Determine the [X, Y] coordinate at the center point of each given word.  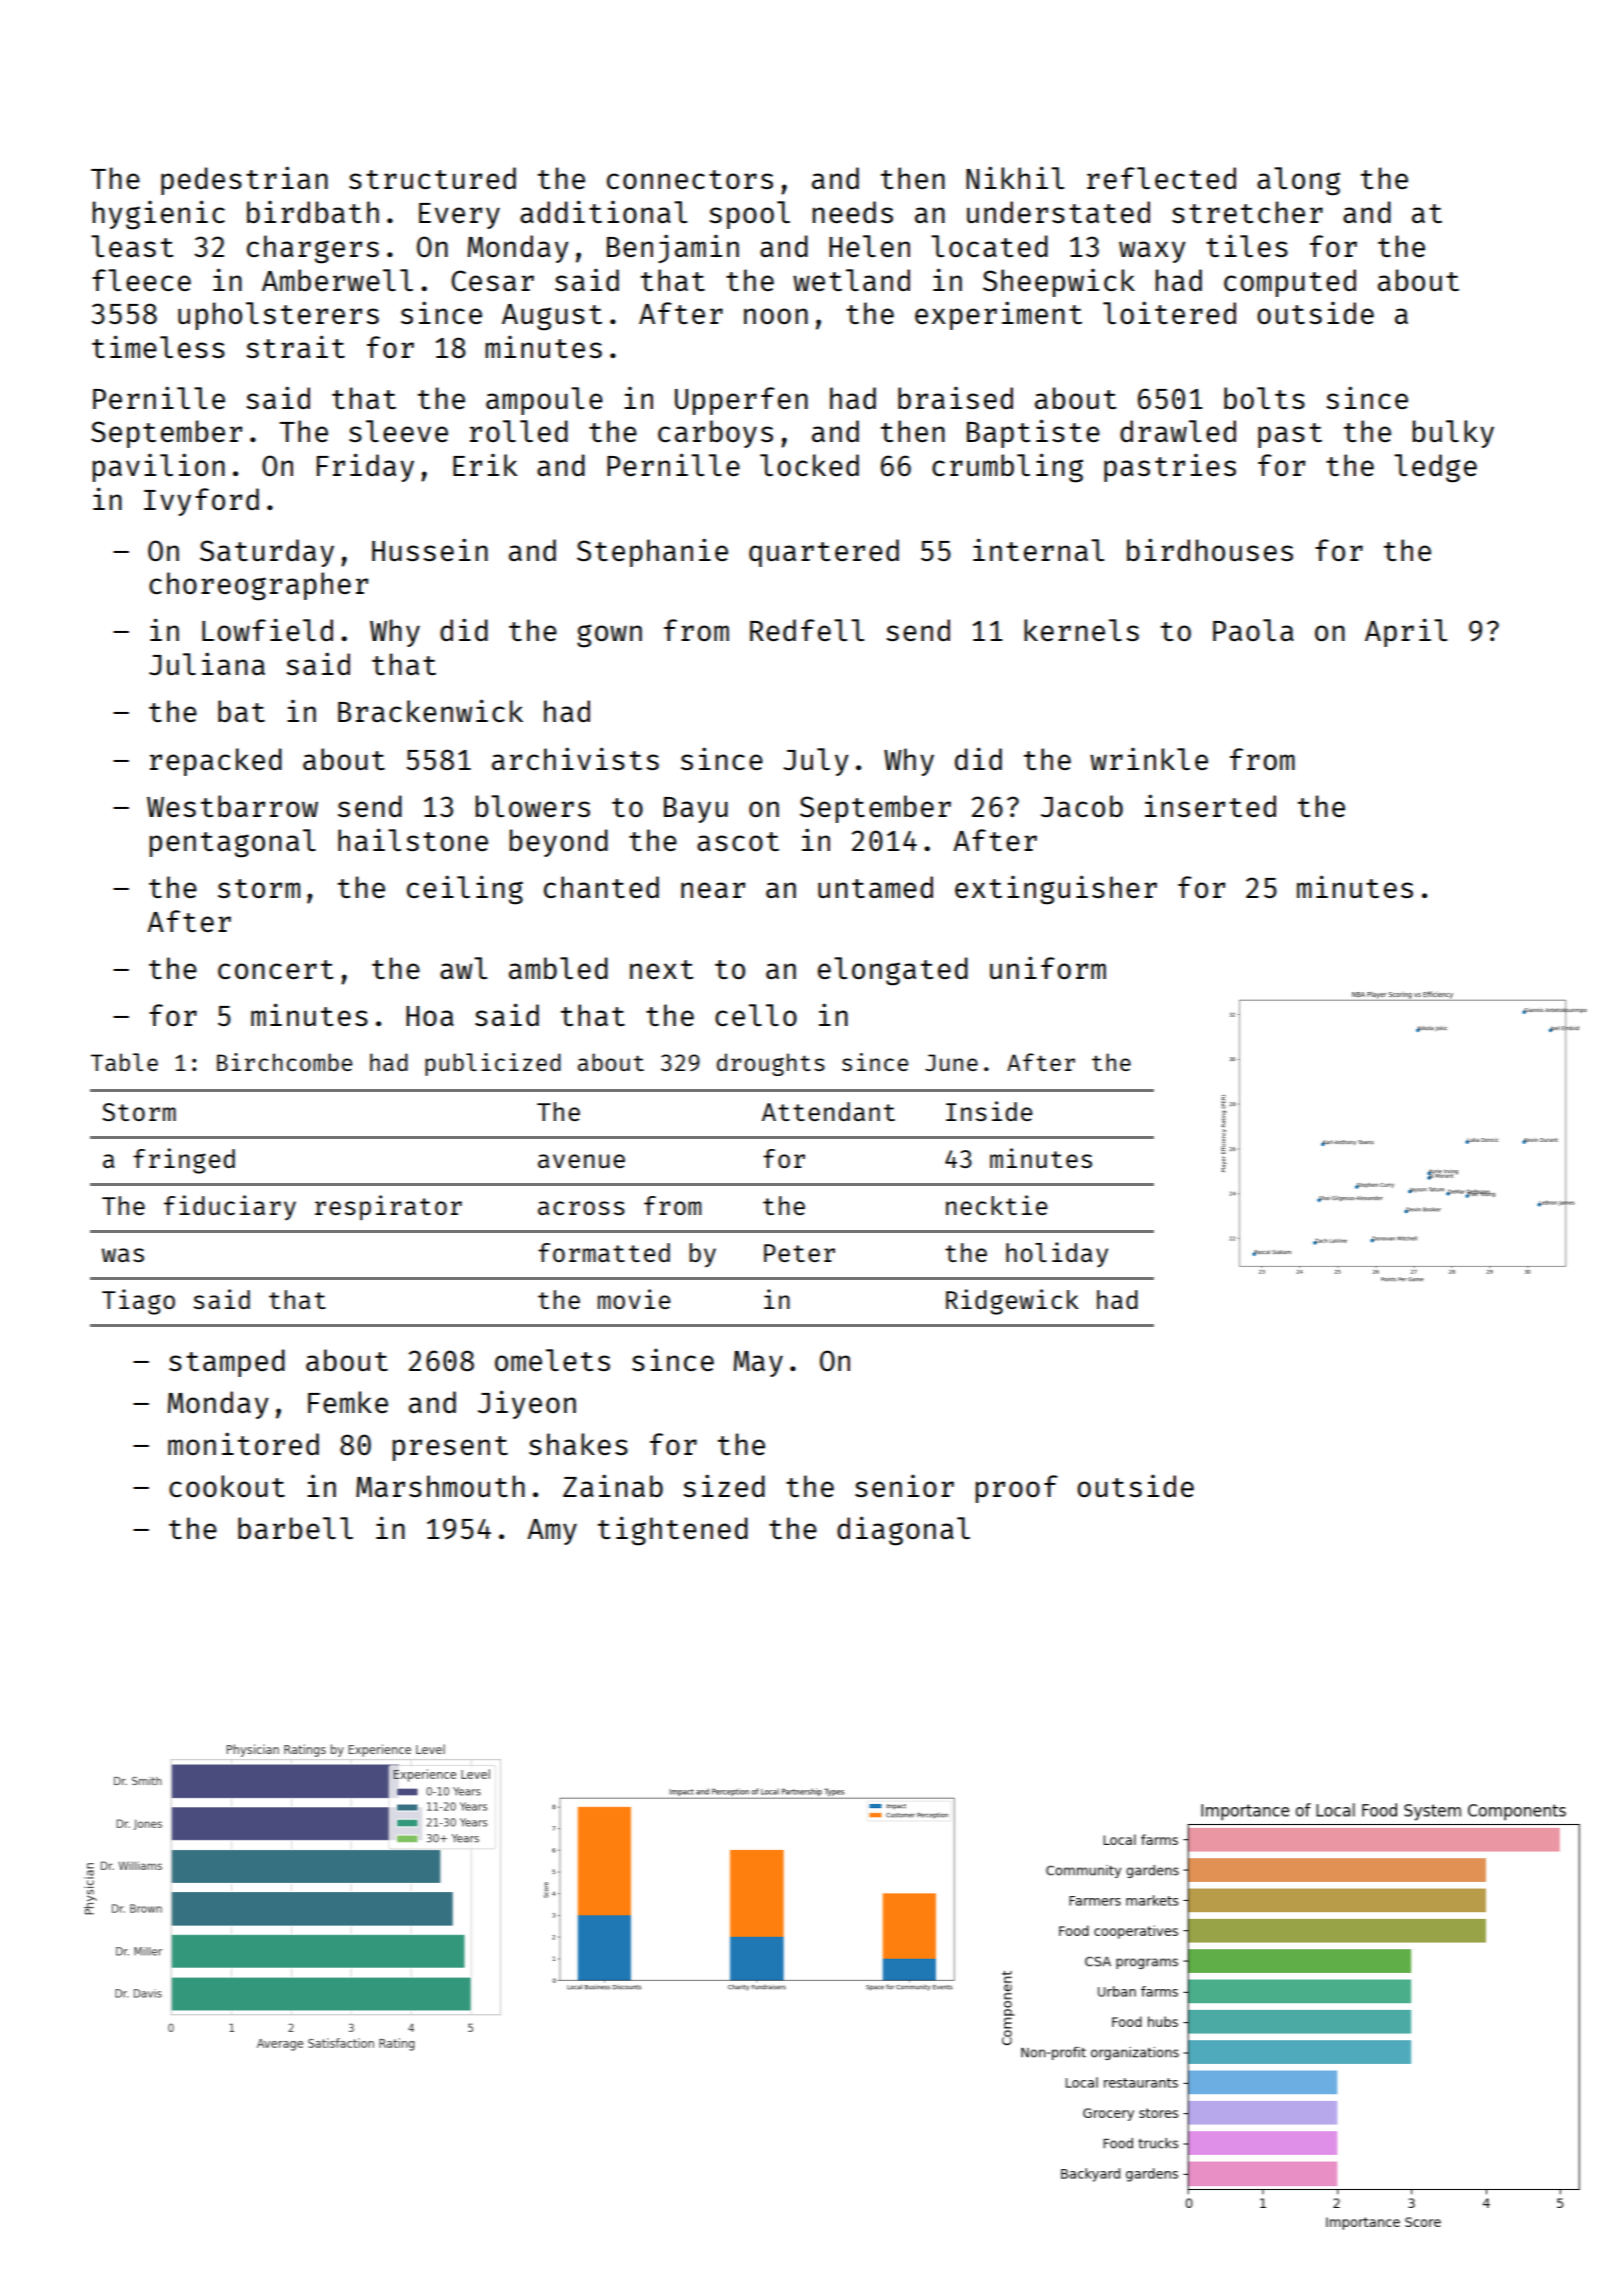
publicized [493, 1064]
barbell [295, 1528]
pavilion [159, 467]
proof [1017, 1489]
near [713, 890]
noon [776, 316]
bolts [1264, 398]
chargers [313, 249]
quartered [824, 553]
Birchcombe [284, 1062]
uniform [1048, 967]
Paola [1253, 630]
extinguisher [1056, 890]
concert [275, 969]
